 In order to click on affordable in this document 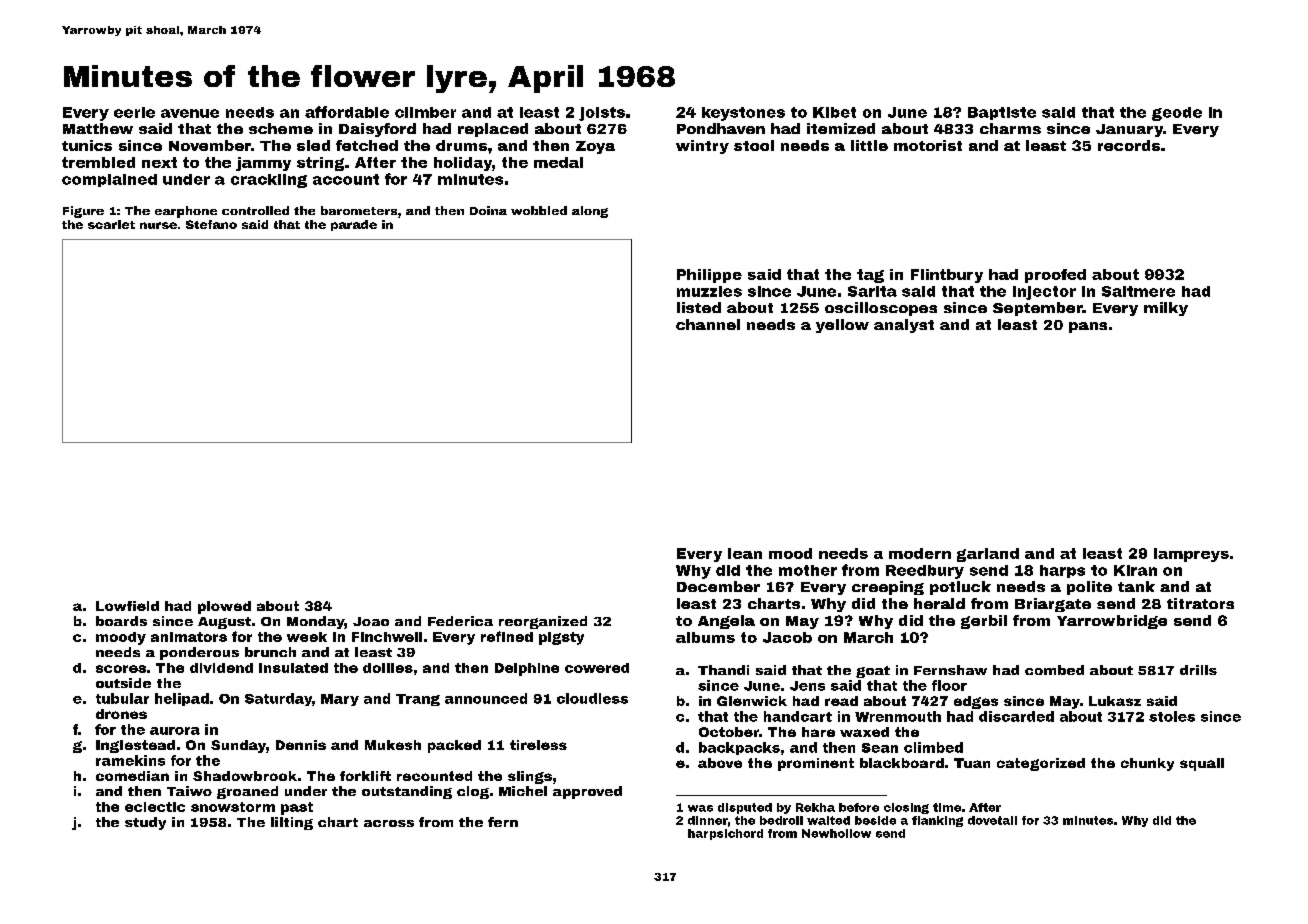, I will do `click(347, 112)`.
